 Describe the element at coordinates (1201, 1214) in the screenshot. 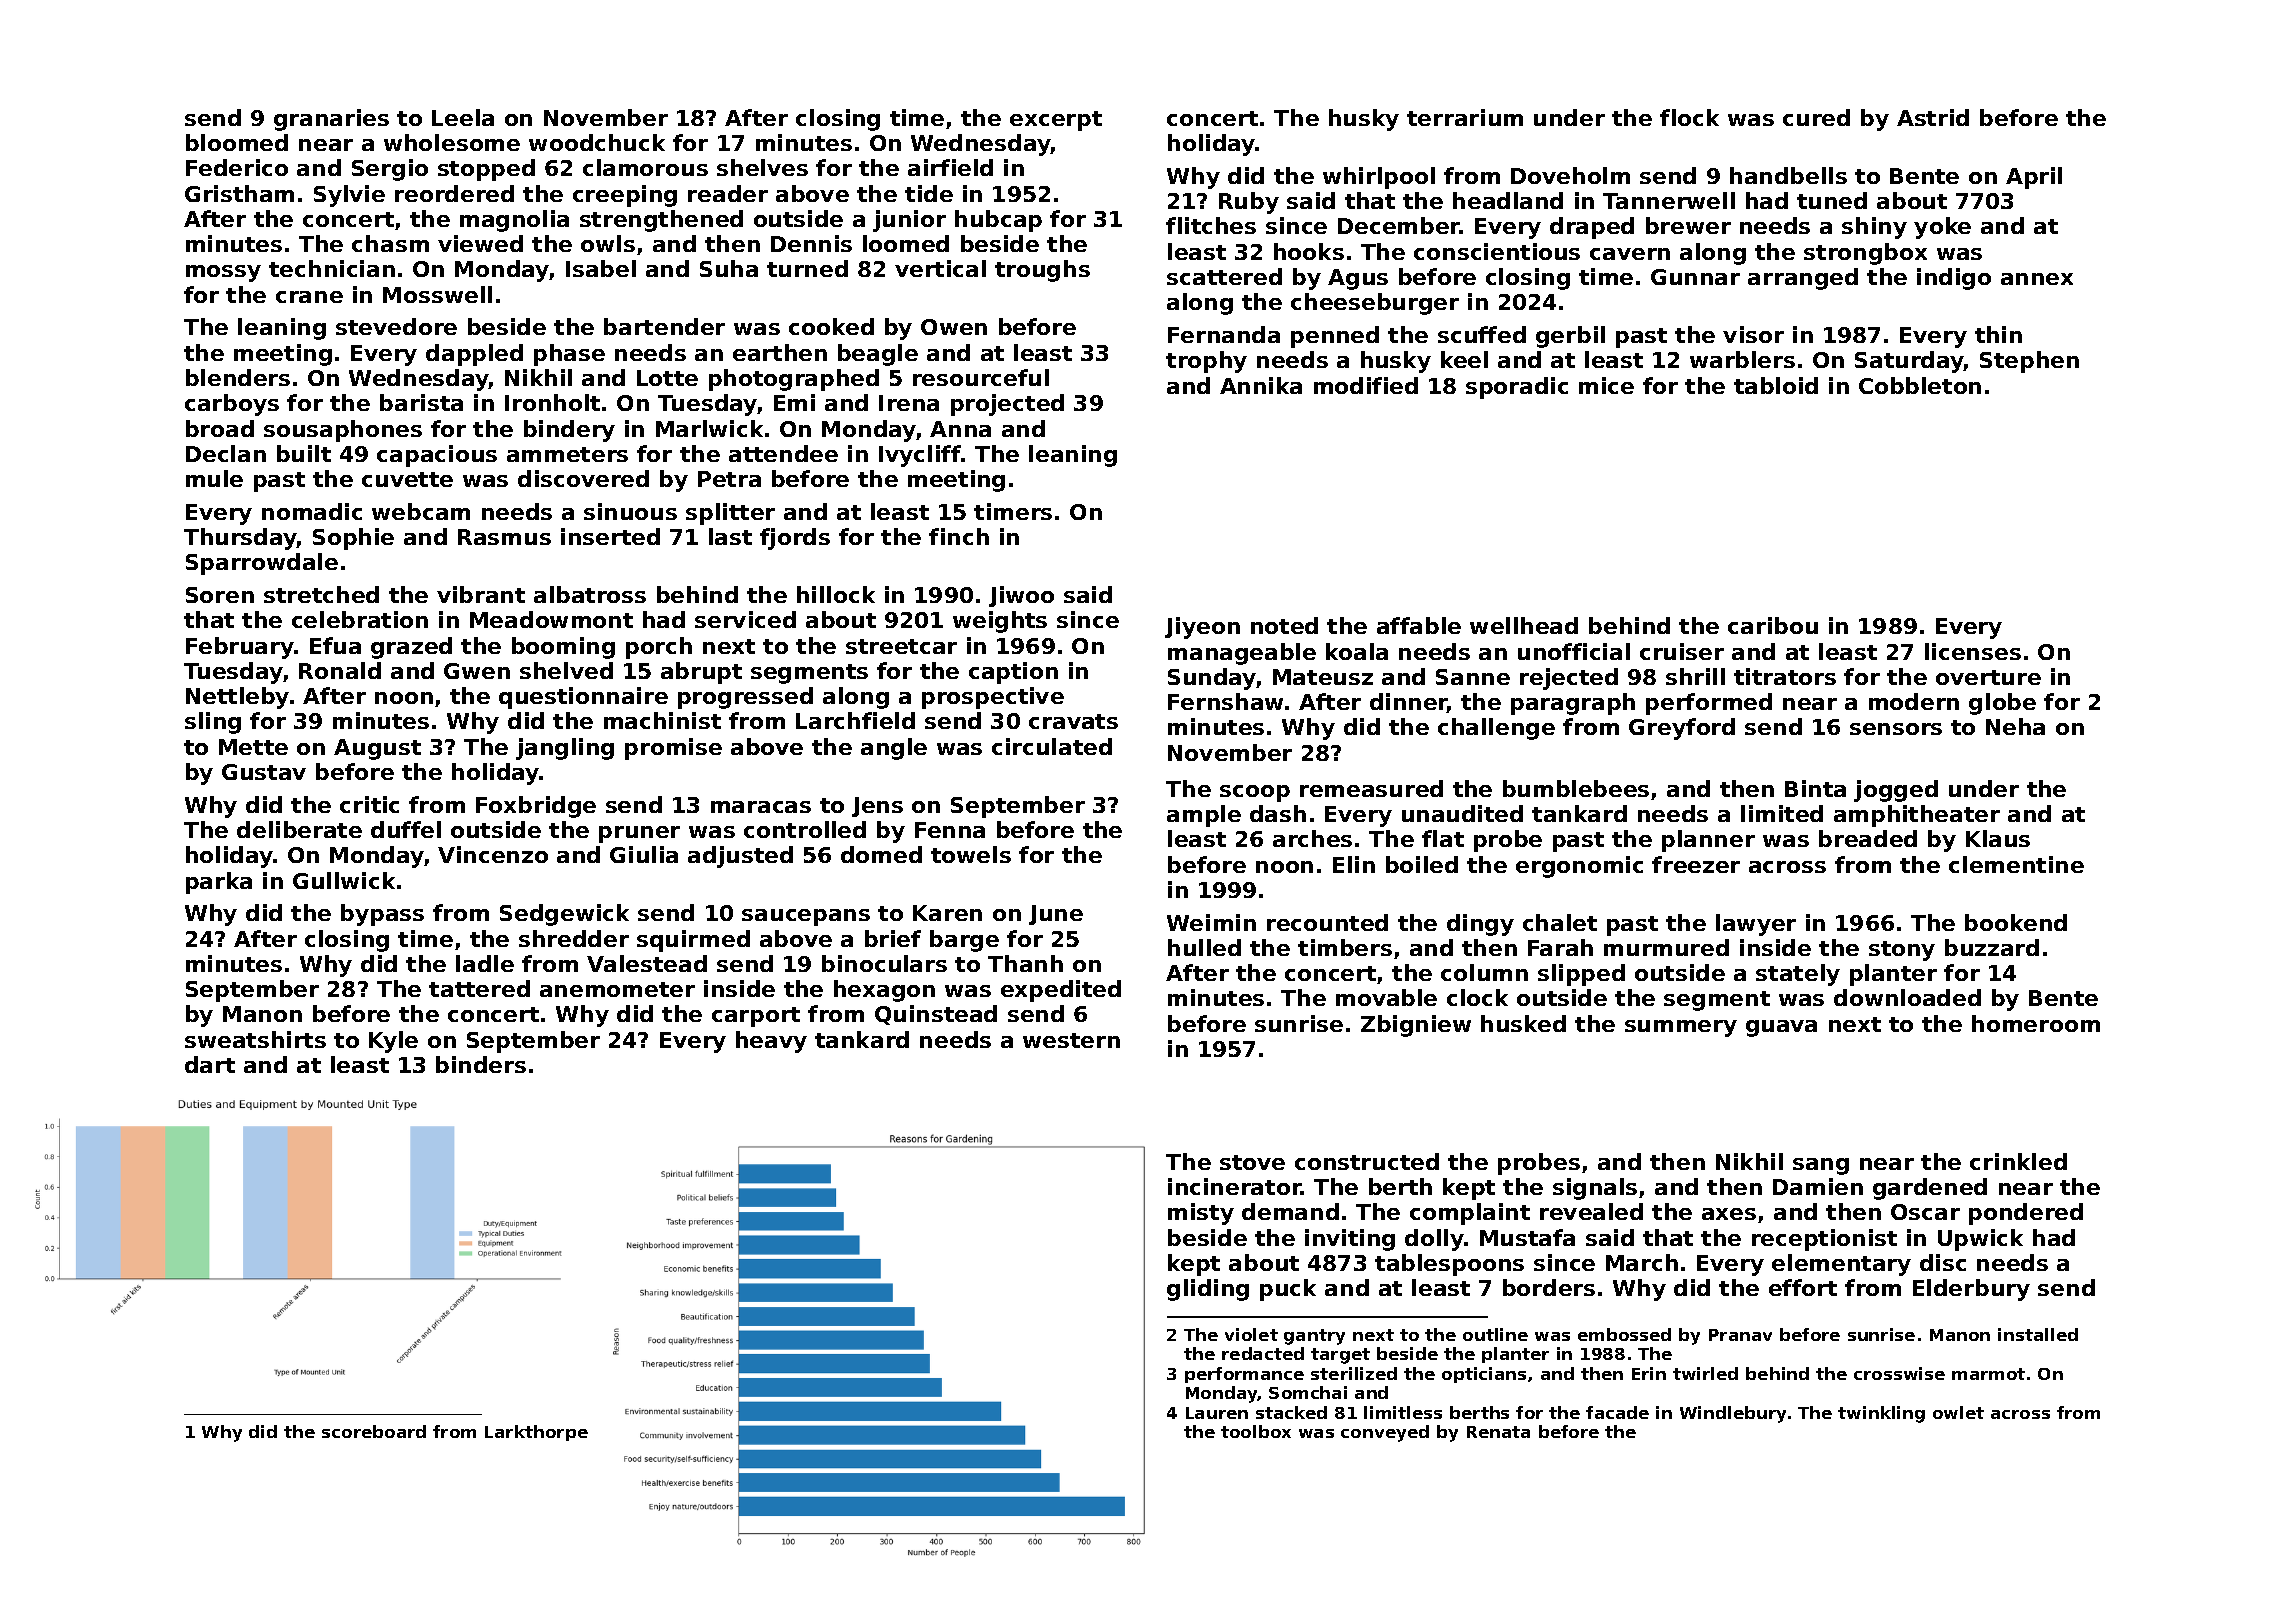

I see `misty` at that location.
